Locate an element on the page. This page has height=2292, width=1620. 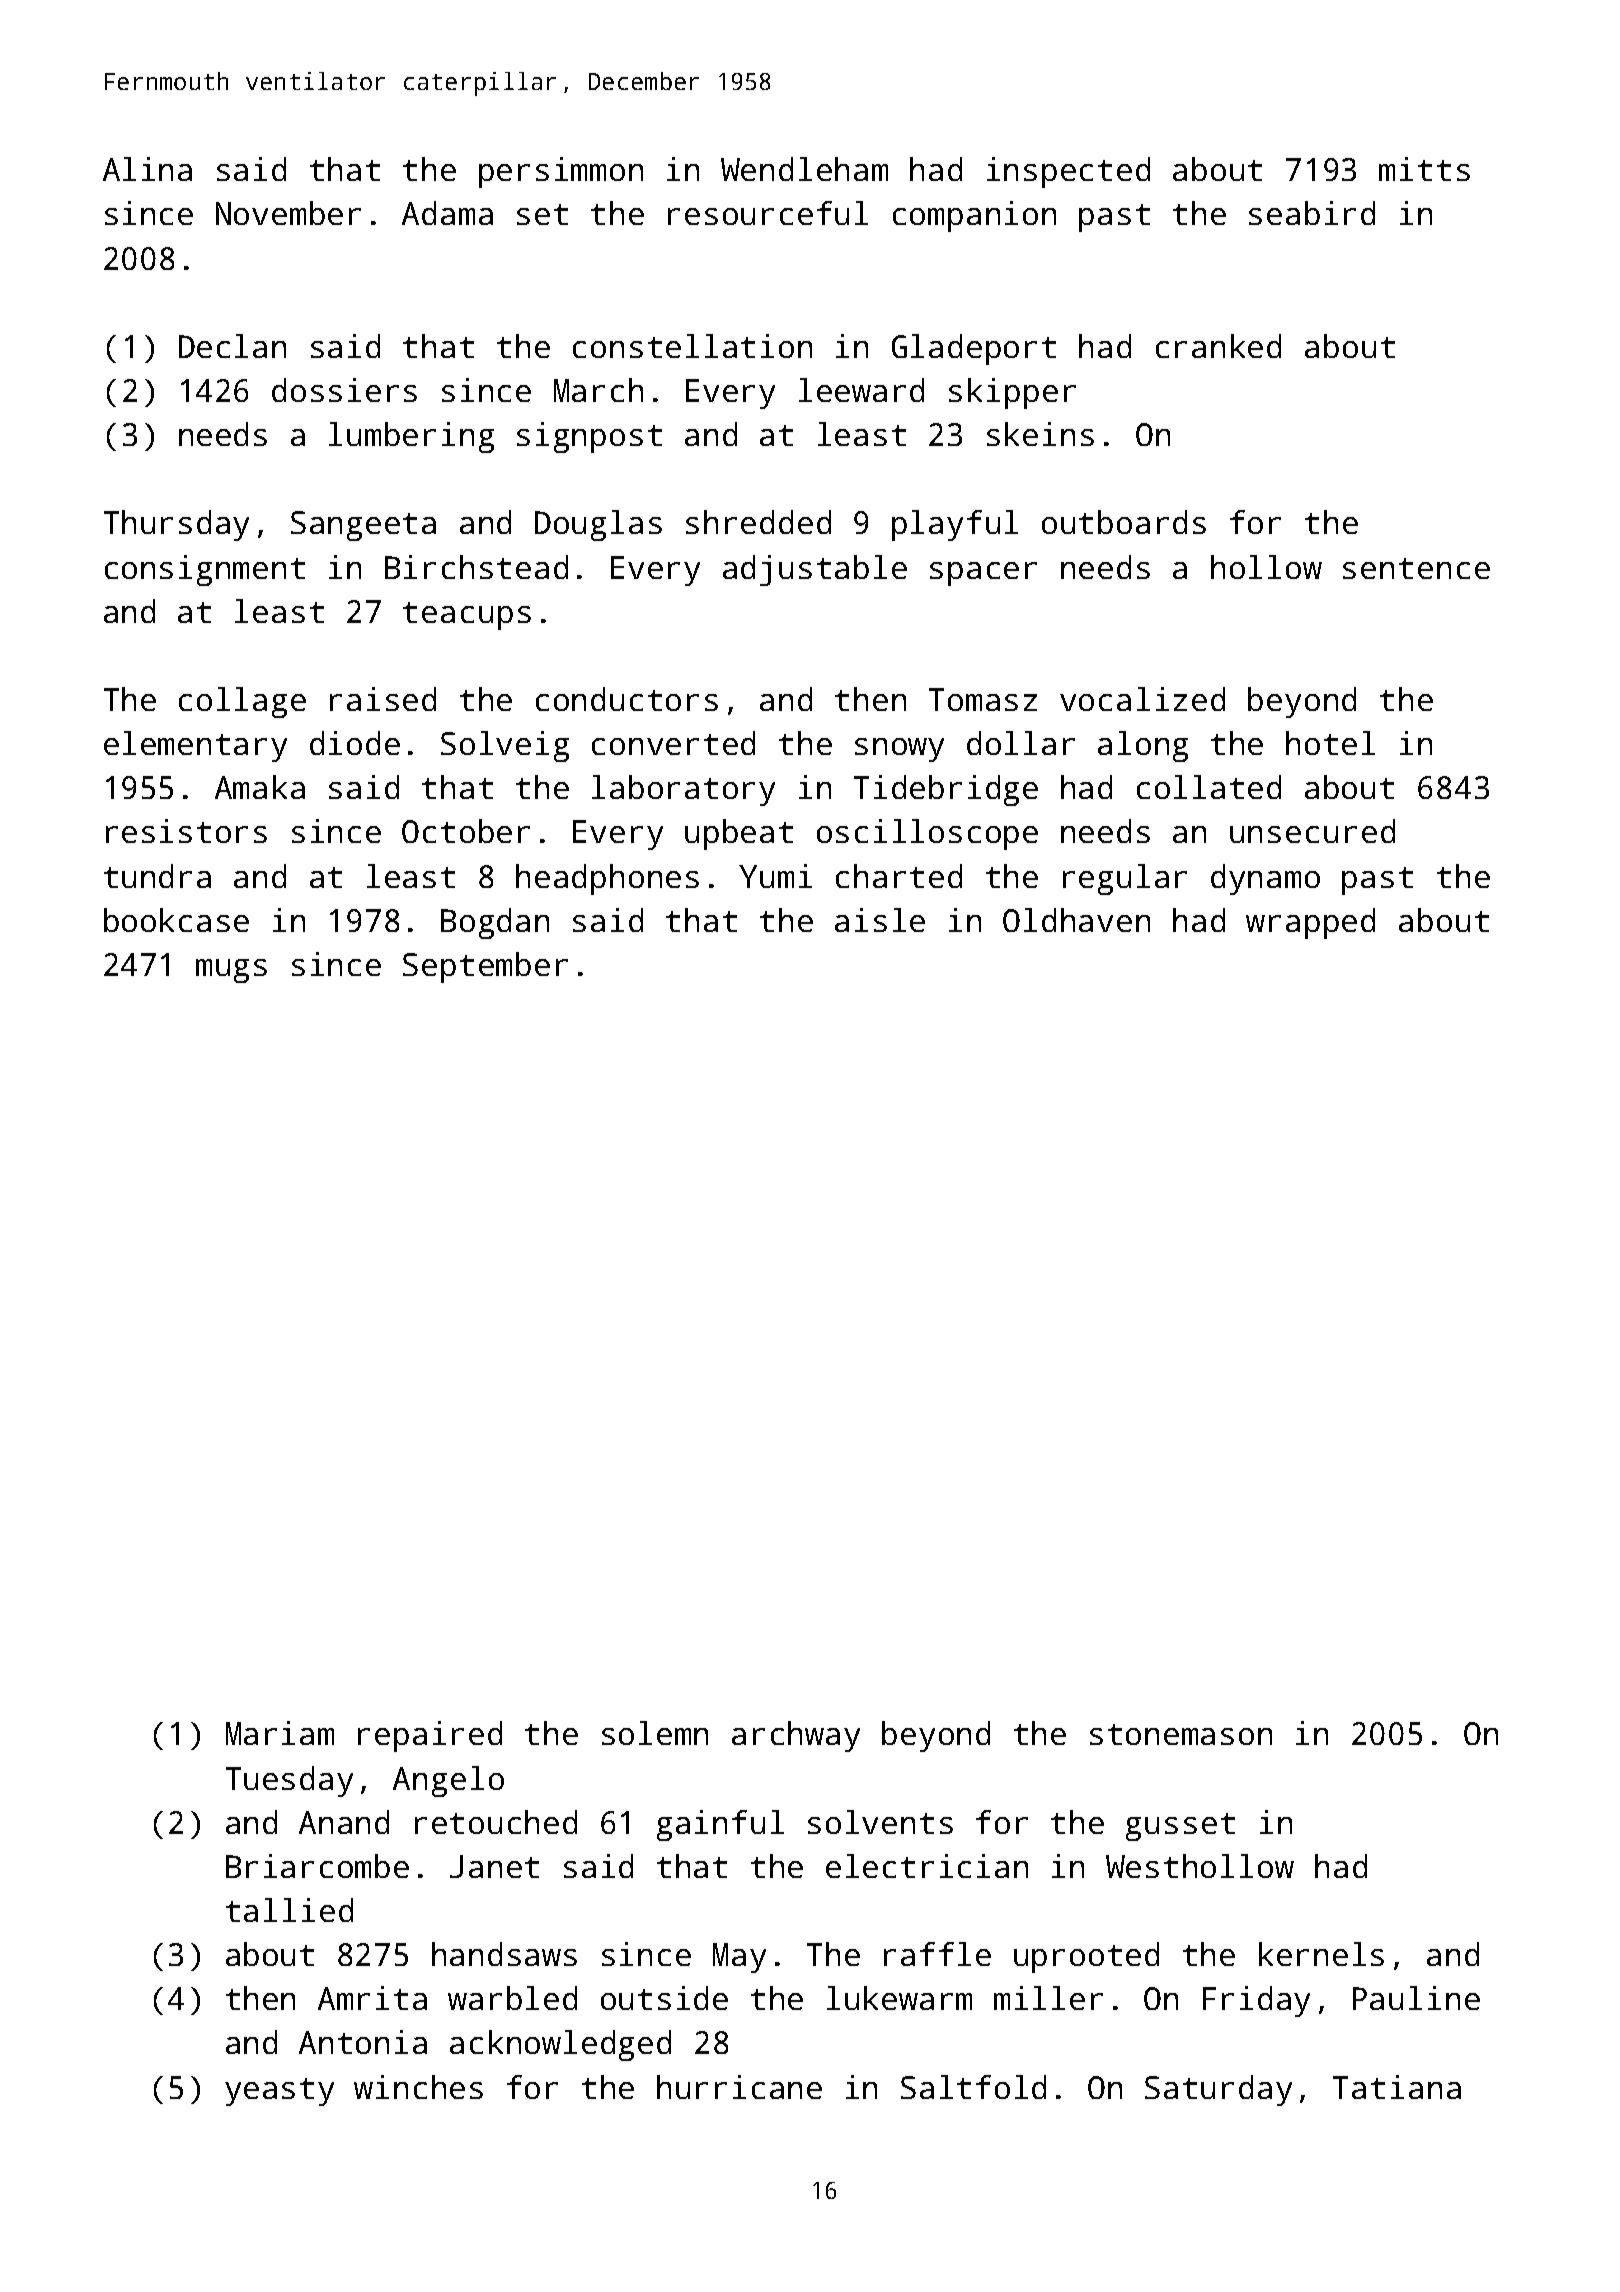
Mariam is located at coordinates (280, 1733).
